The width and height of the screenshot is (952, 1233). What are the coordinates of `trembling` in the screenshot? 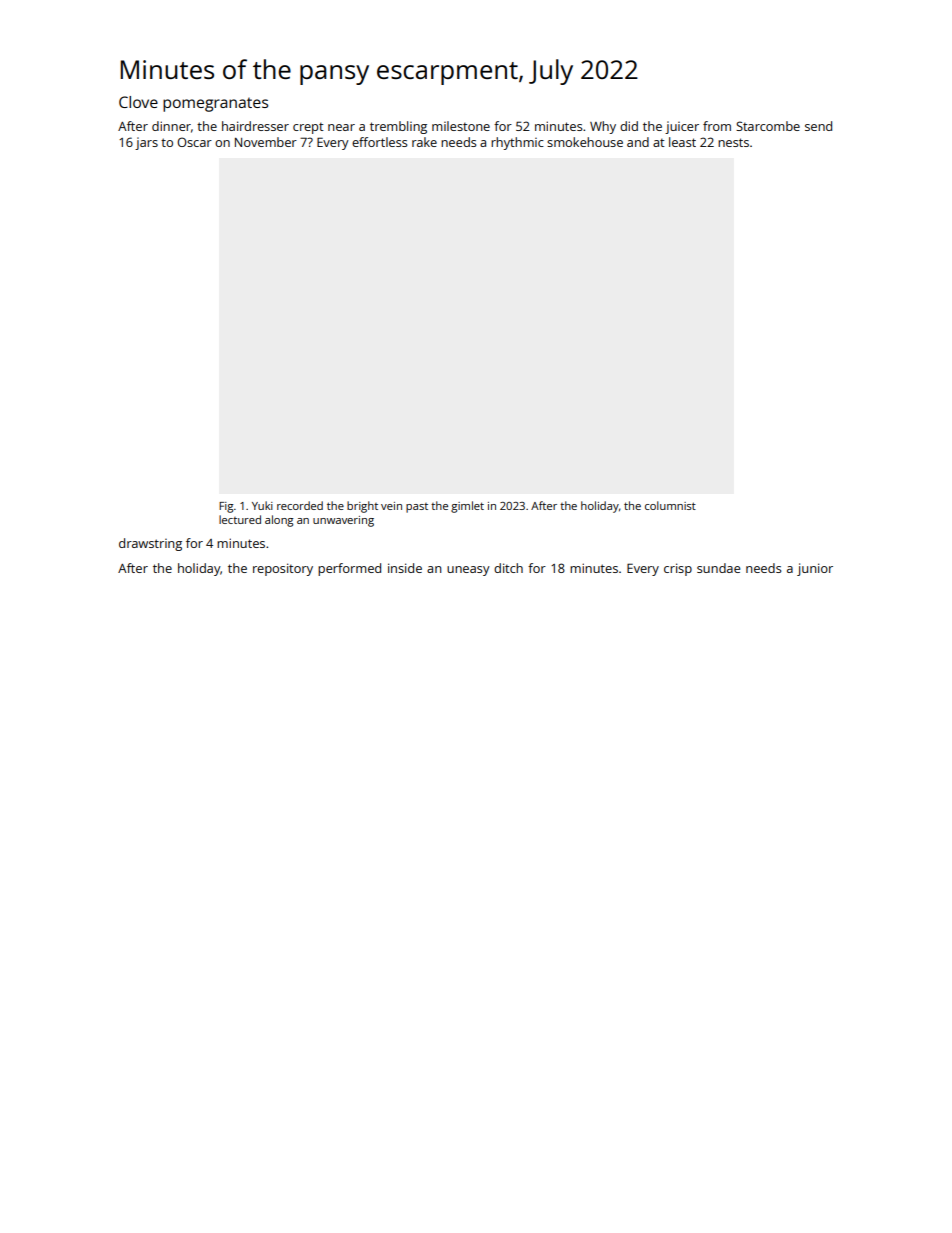 It's located at (398, 127).
